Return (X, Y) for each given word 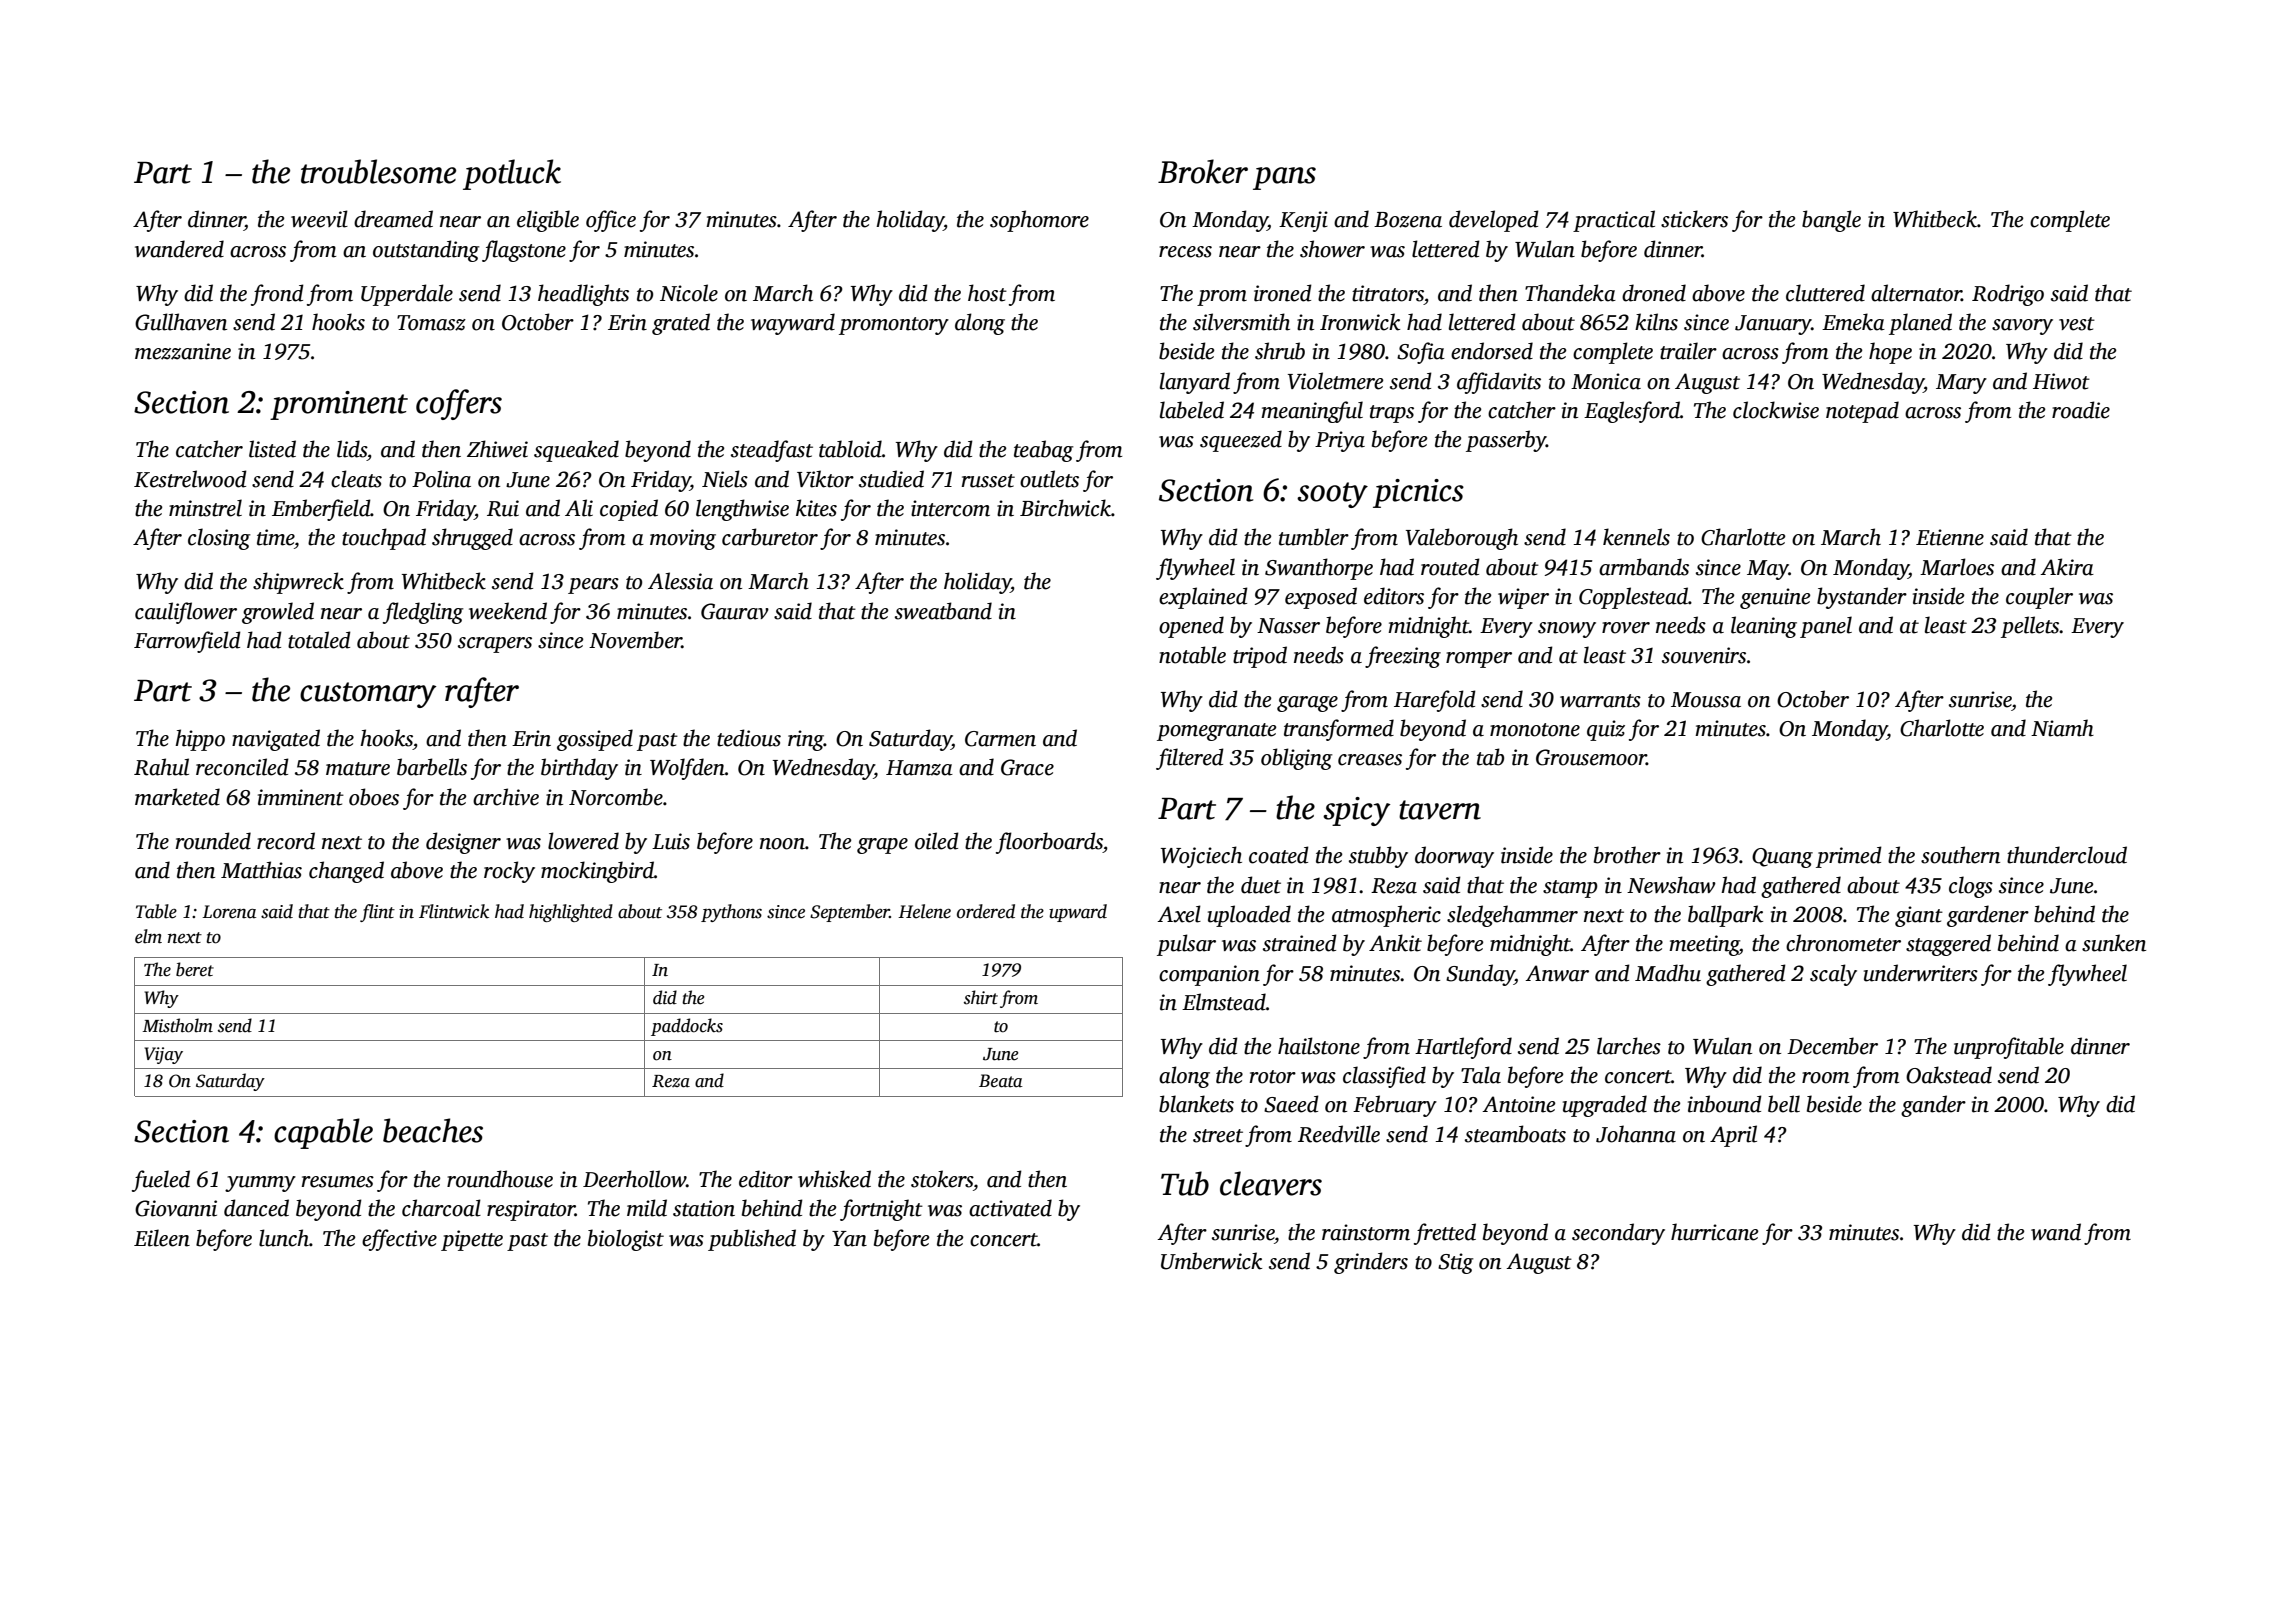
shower (1332, 249)
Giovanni (176, 1208)
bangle (1831, 221)
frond (277, 295)
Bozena (1408, 220)
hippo (200, 740)
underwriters (1921, 973)
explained (1203, 598)
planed (1920, 324)
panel (1826, 627)
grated (681, 324)
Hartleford (1463, 1048)
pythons (731, 913)
